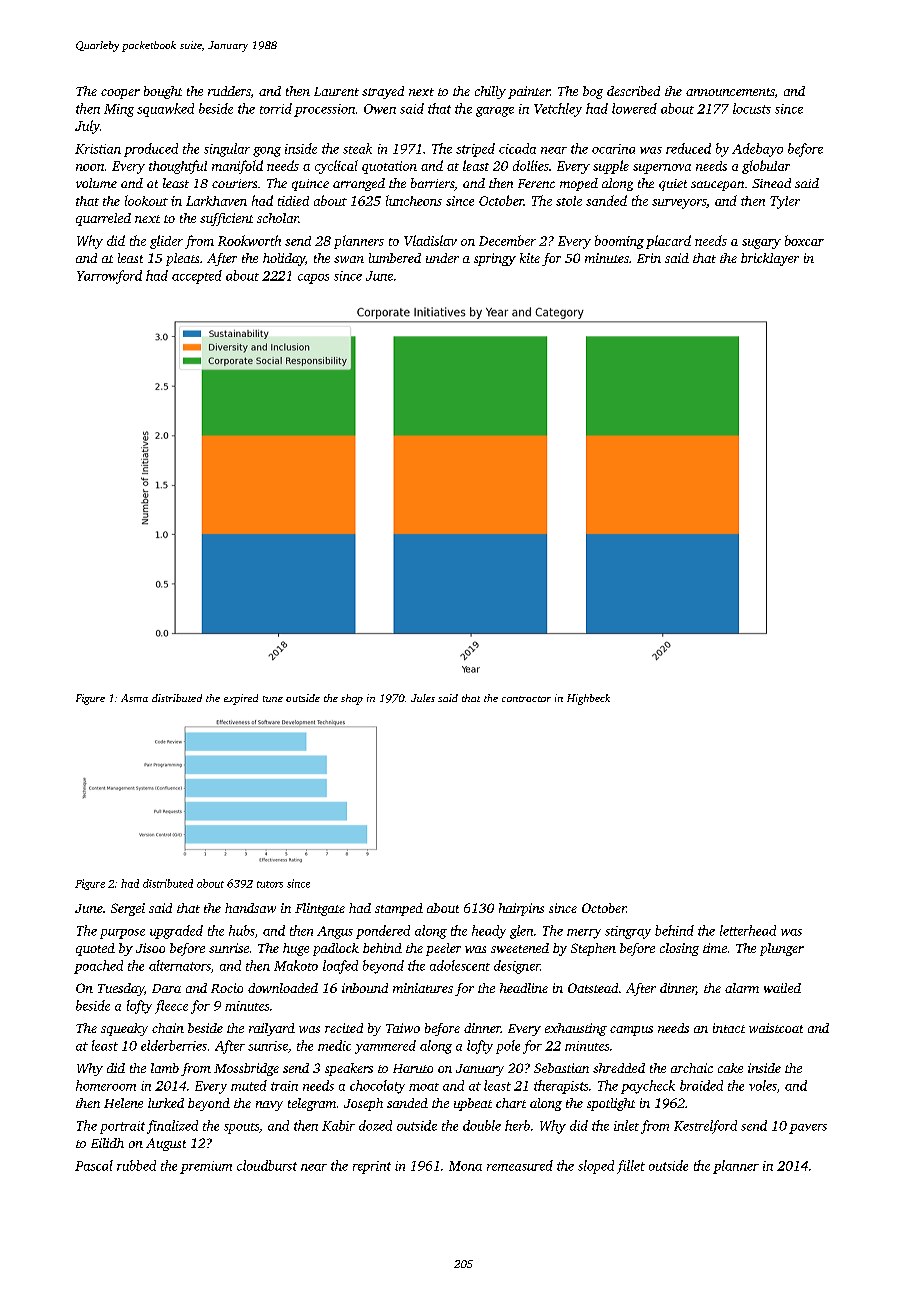  I want to click on Highbeck, so click(588, 699).
